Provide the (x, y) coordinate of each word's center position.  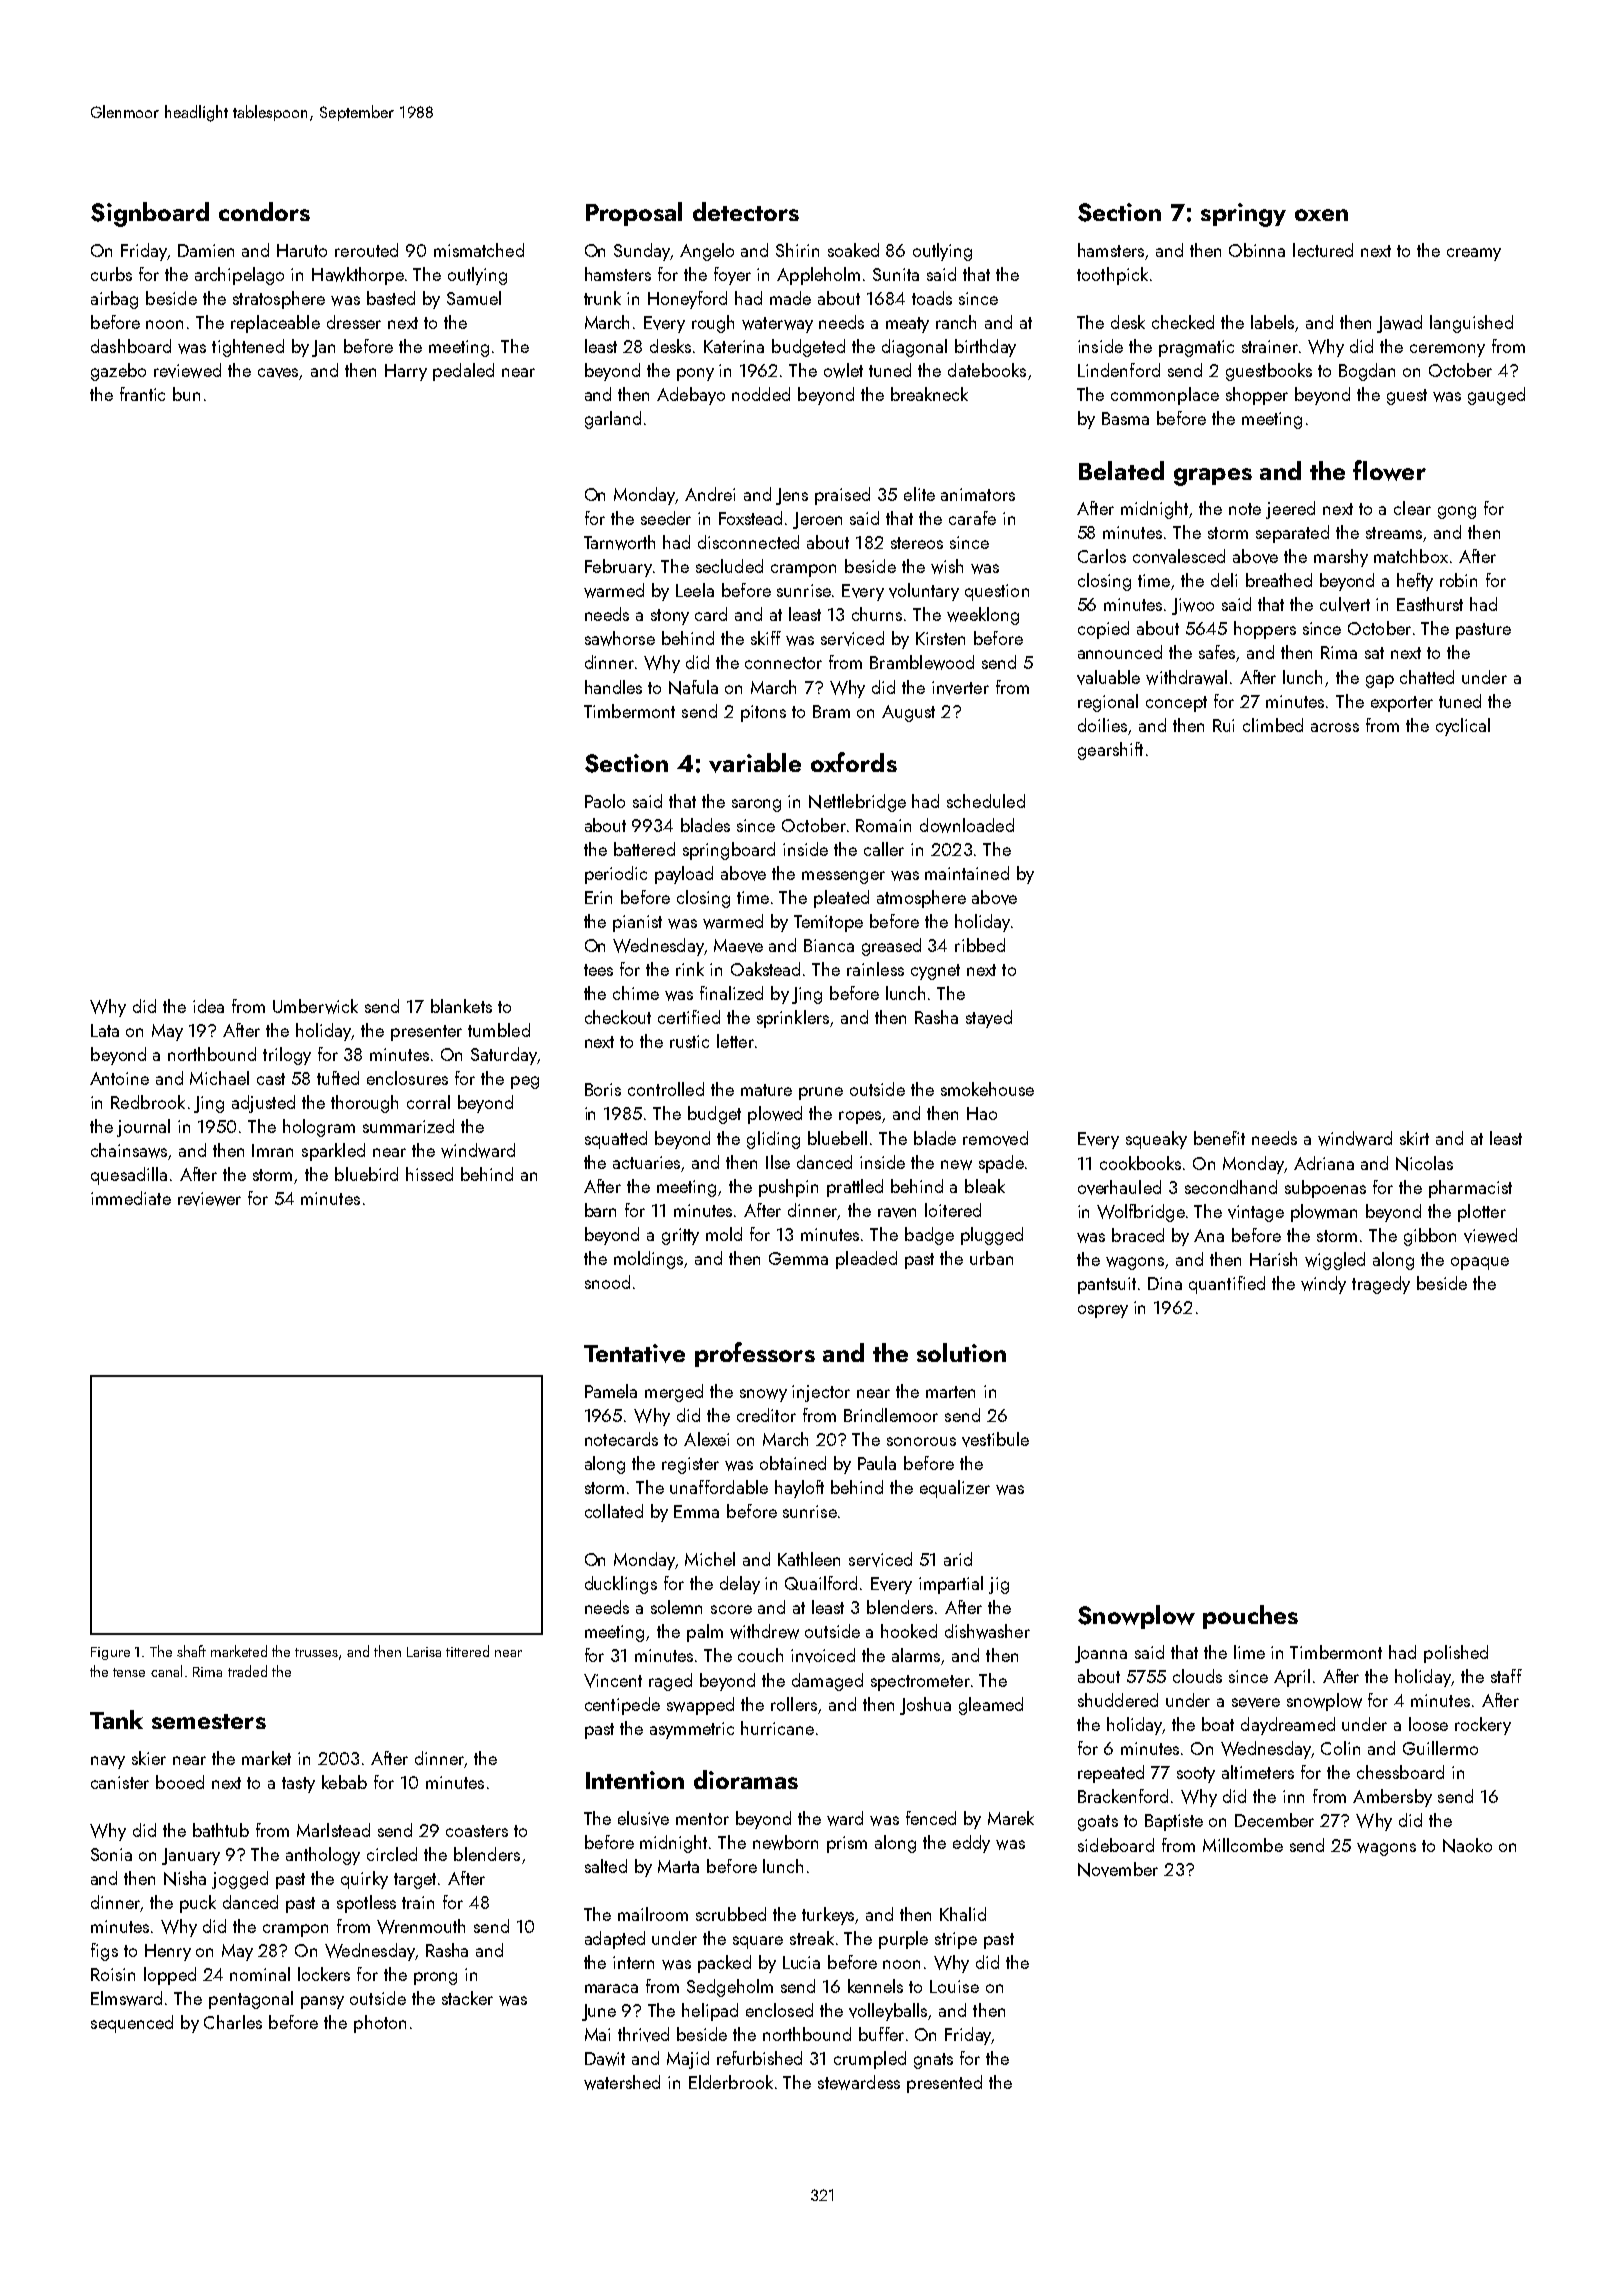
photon (380, 2024)
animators (978, 494)
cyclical (1463, 727)
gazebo (118, 372)
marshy (1341, 558)
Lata (105, 1030)
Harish (1273, 1259)
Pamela (611, 1391)
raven (897, 1213)
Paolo (605, 801)
